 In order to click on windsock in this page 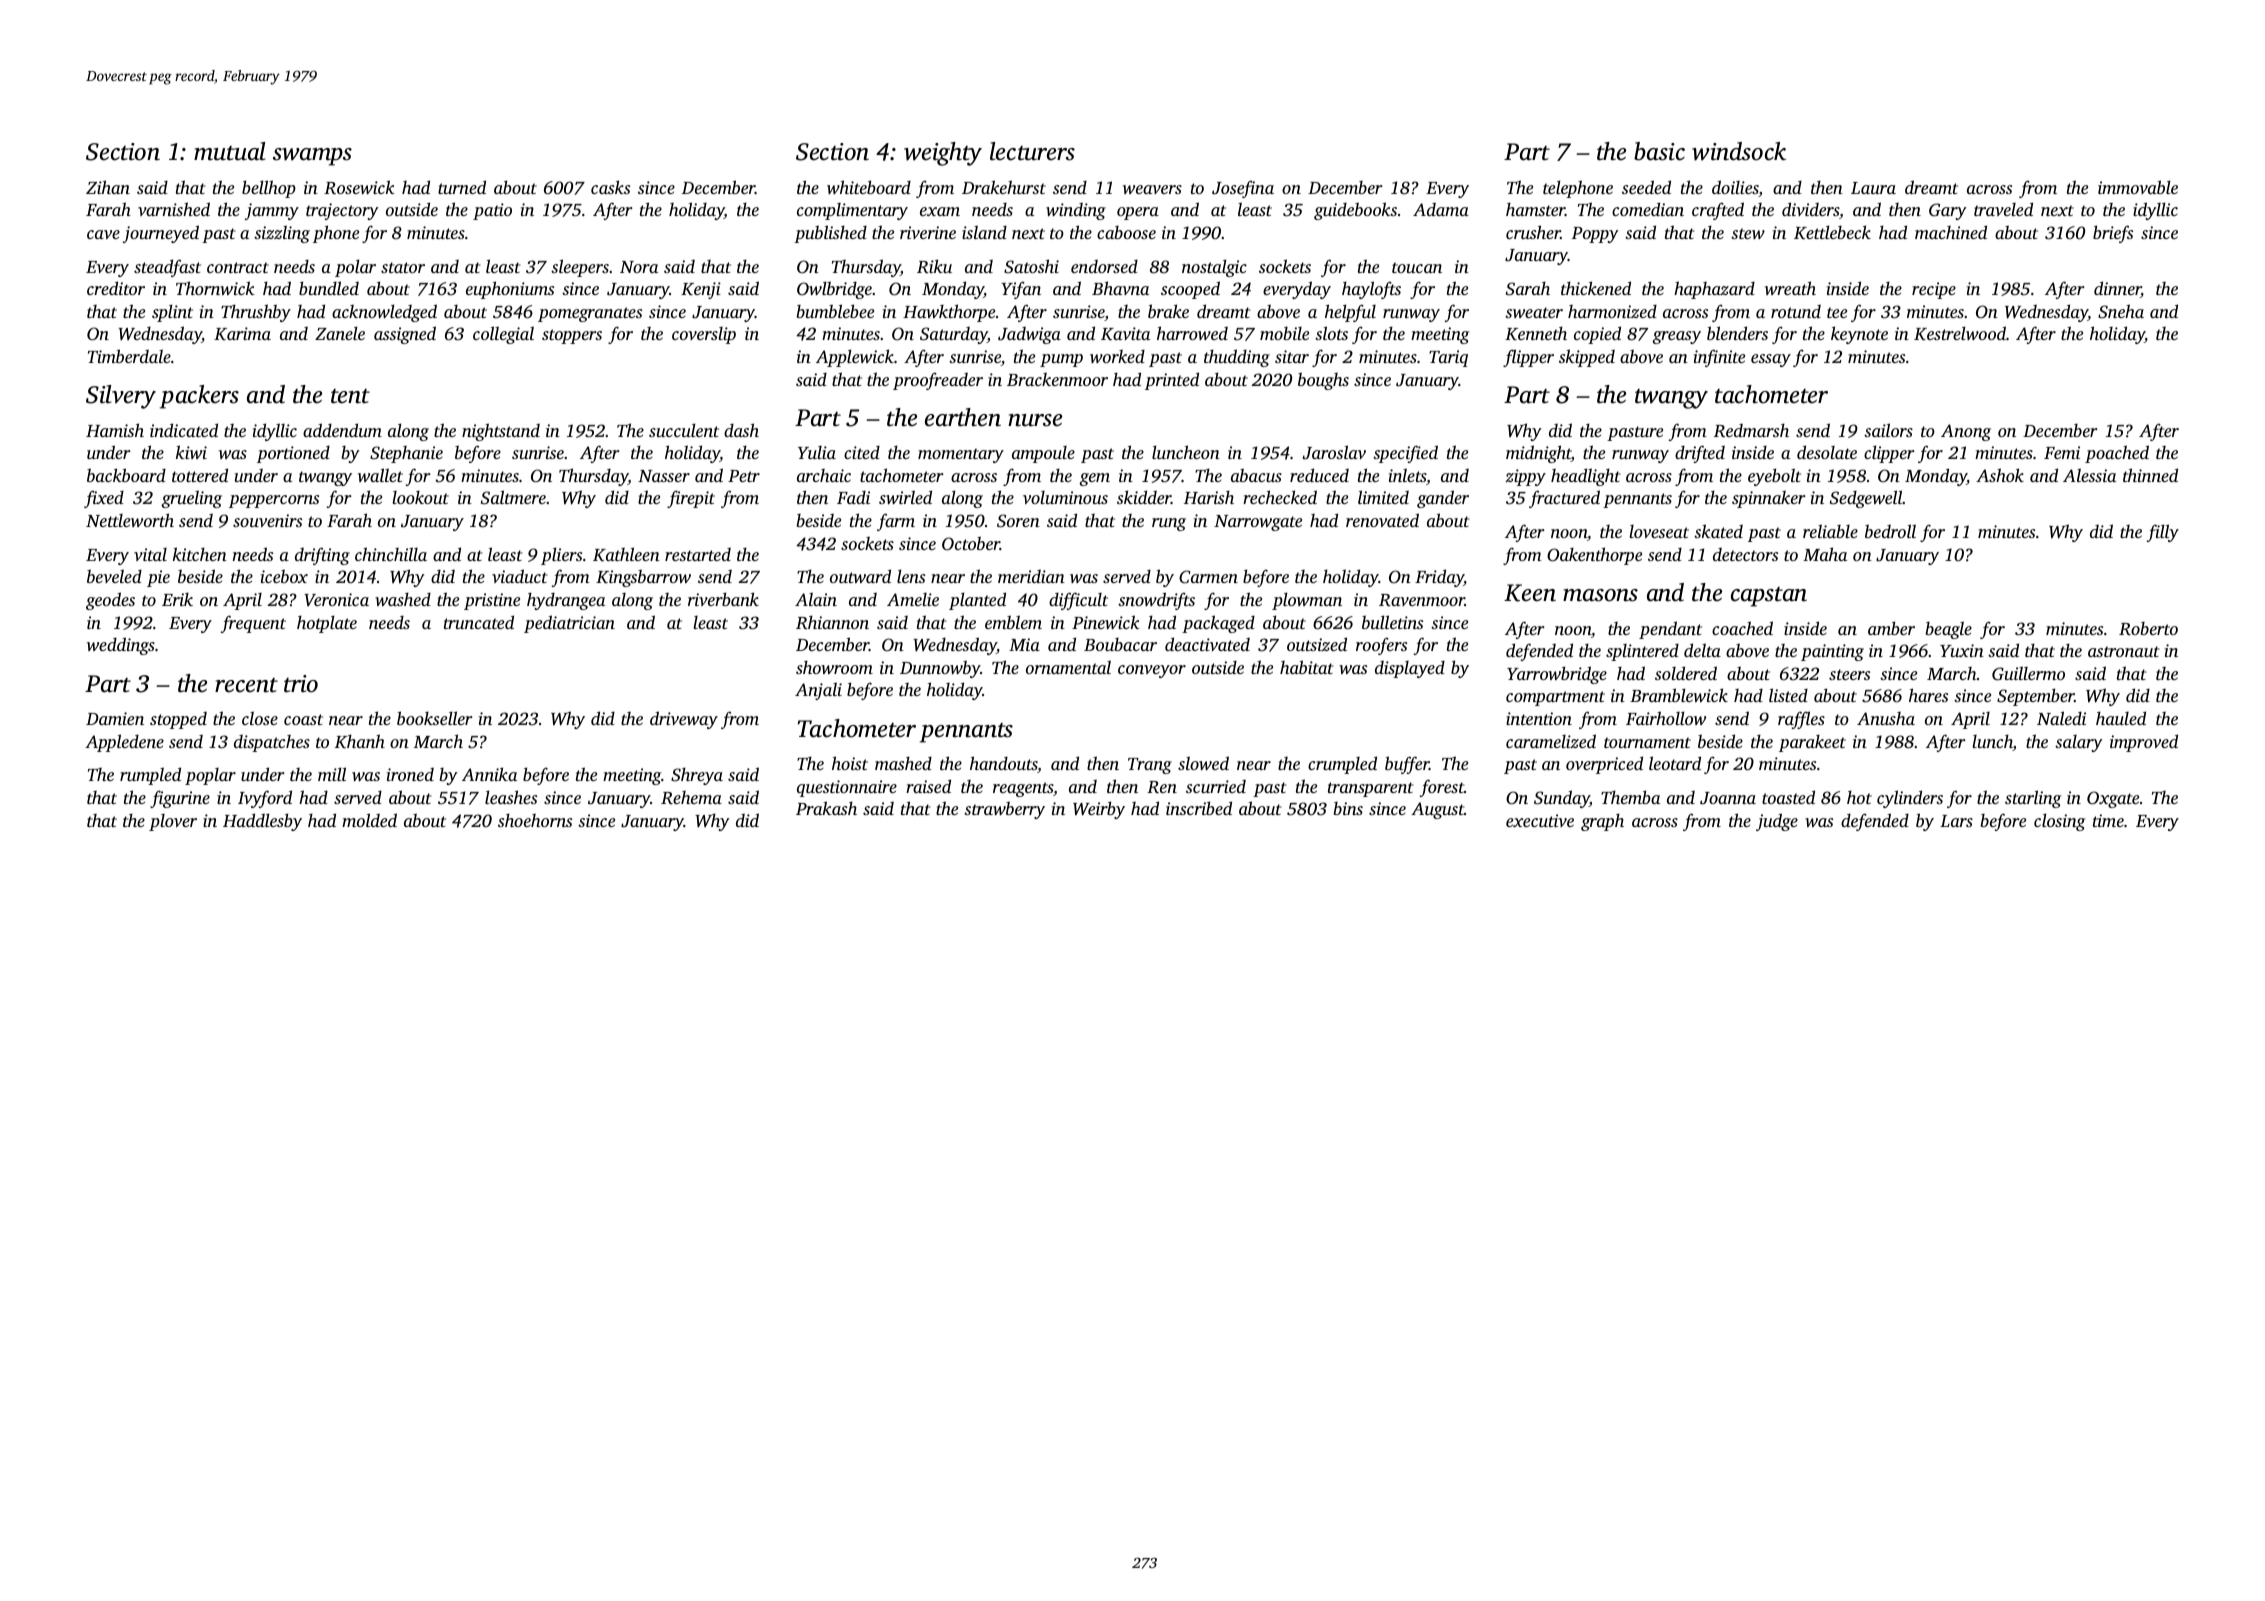, I will do `click(1739, 151)`.
